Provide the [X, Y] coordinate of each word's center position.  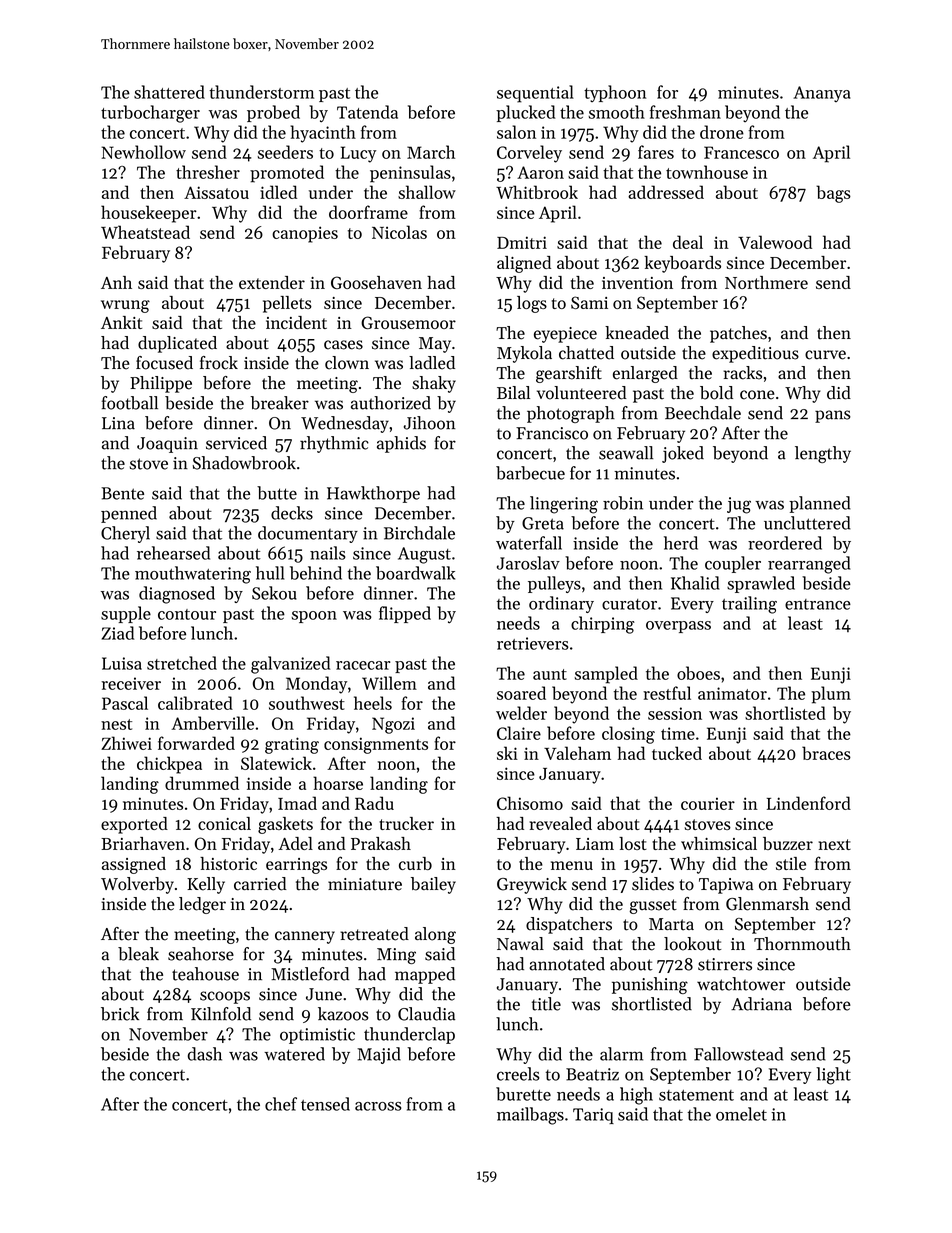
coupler [733, 564]
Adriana [761, 1004]
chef [281, 1104]
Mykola [524, 354]
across [378, 1106]
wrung [125, 306]
